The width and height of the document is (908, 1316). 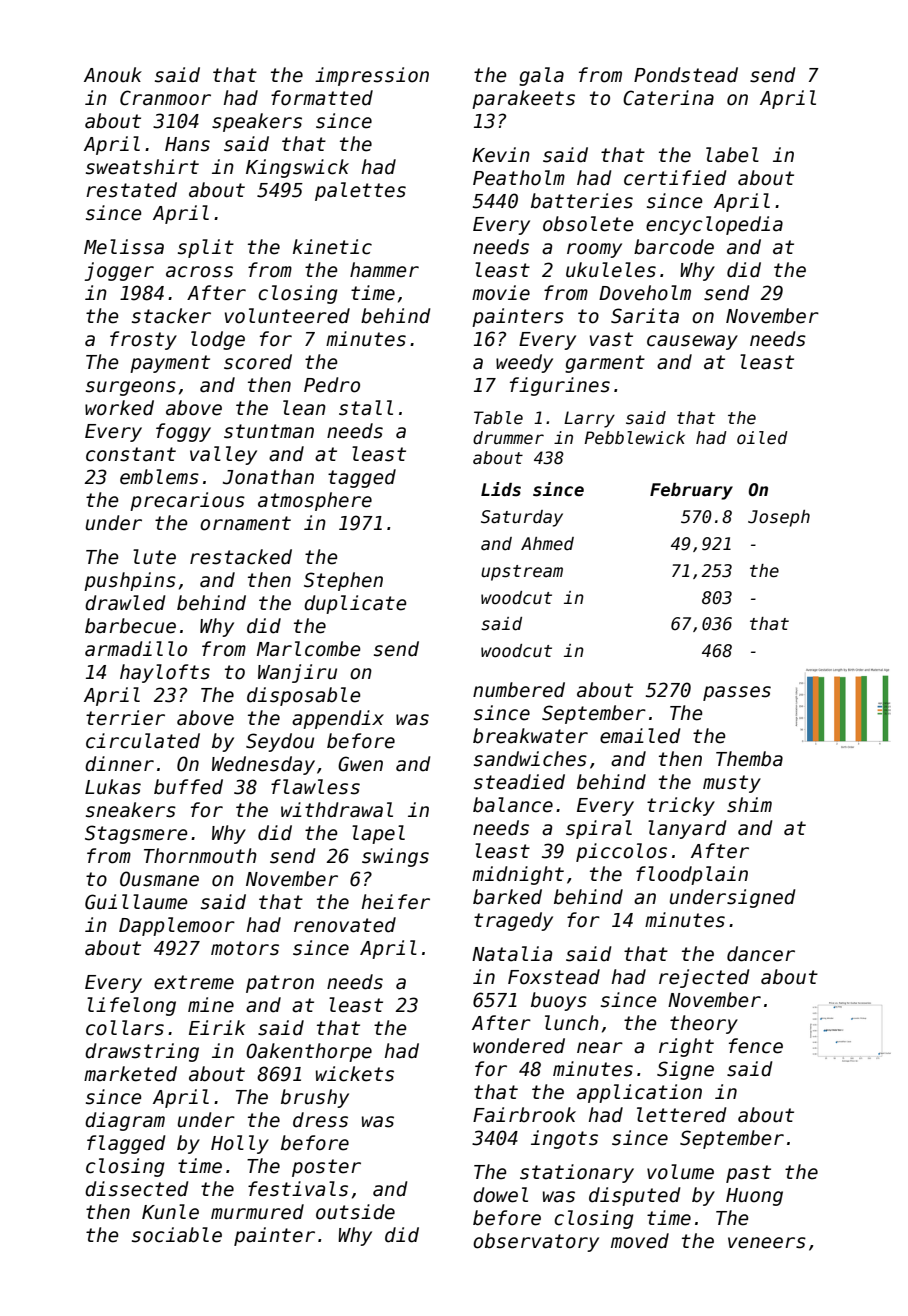 I want to click on Peatholm, so click(x=519, y=178).
